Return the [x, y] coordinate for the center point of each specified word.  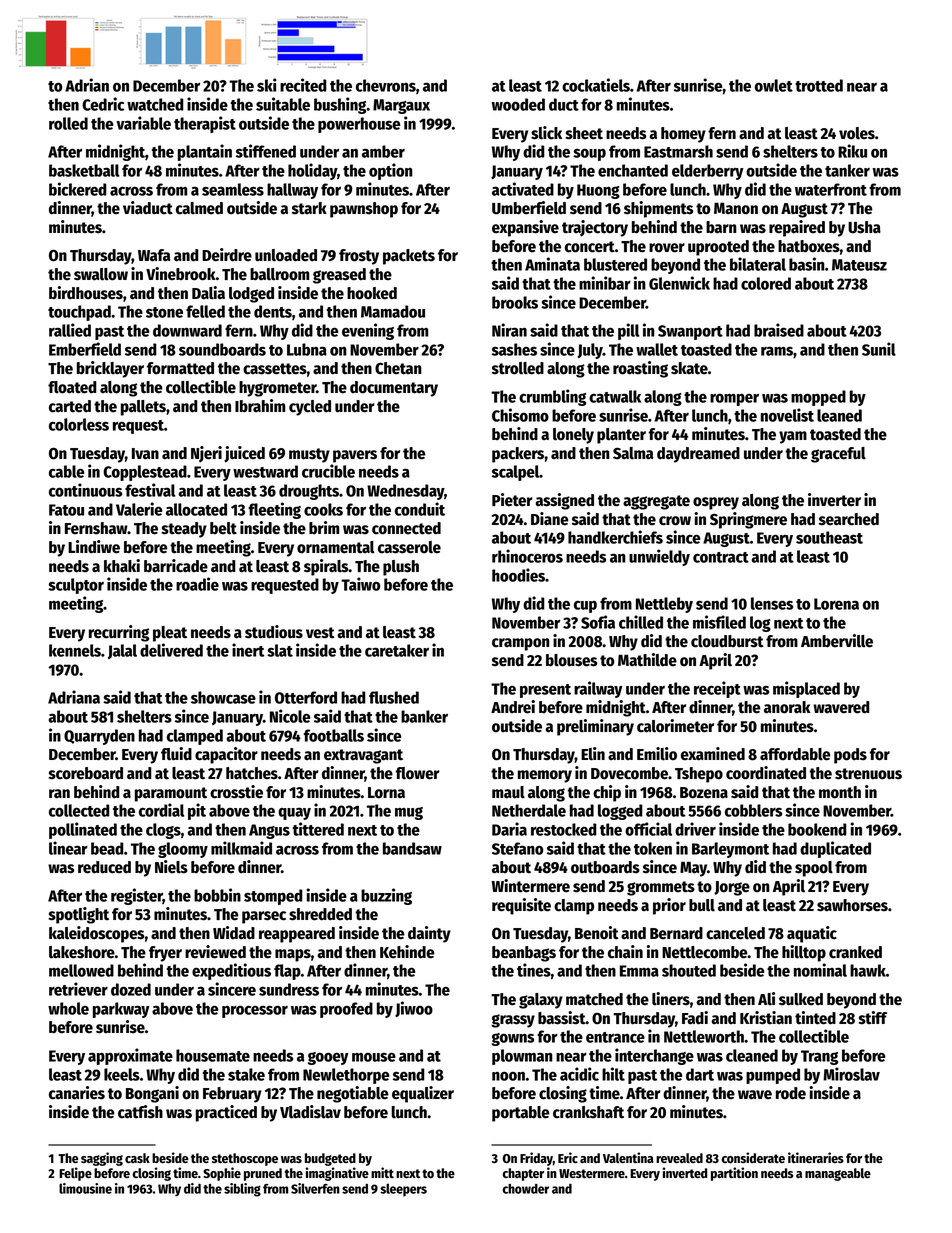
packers [518, 455]
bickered [78, 189]
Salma [633, 453]
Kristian [766, 1018]
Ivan [145, 454]
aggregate [656, 502]
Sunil [879, 349]
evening [368, 331]
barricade [176, 566]
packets [409, 257]
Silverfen [315, 1188]
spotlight [78, 915]
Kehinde [407, 952]
